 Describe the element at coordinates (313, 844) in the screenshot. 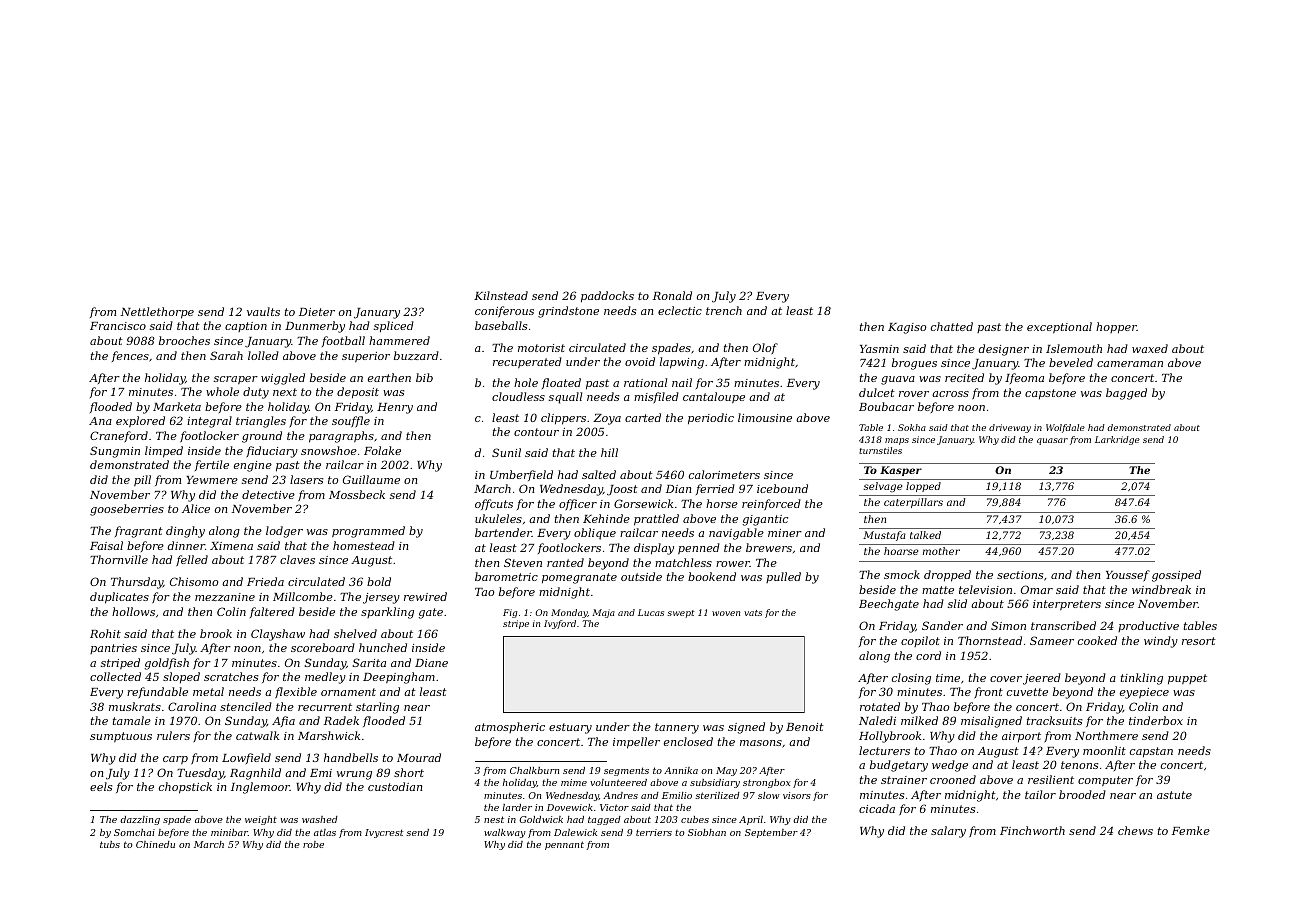

I see `robe` at that location.
